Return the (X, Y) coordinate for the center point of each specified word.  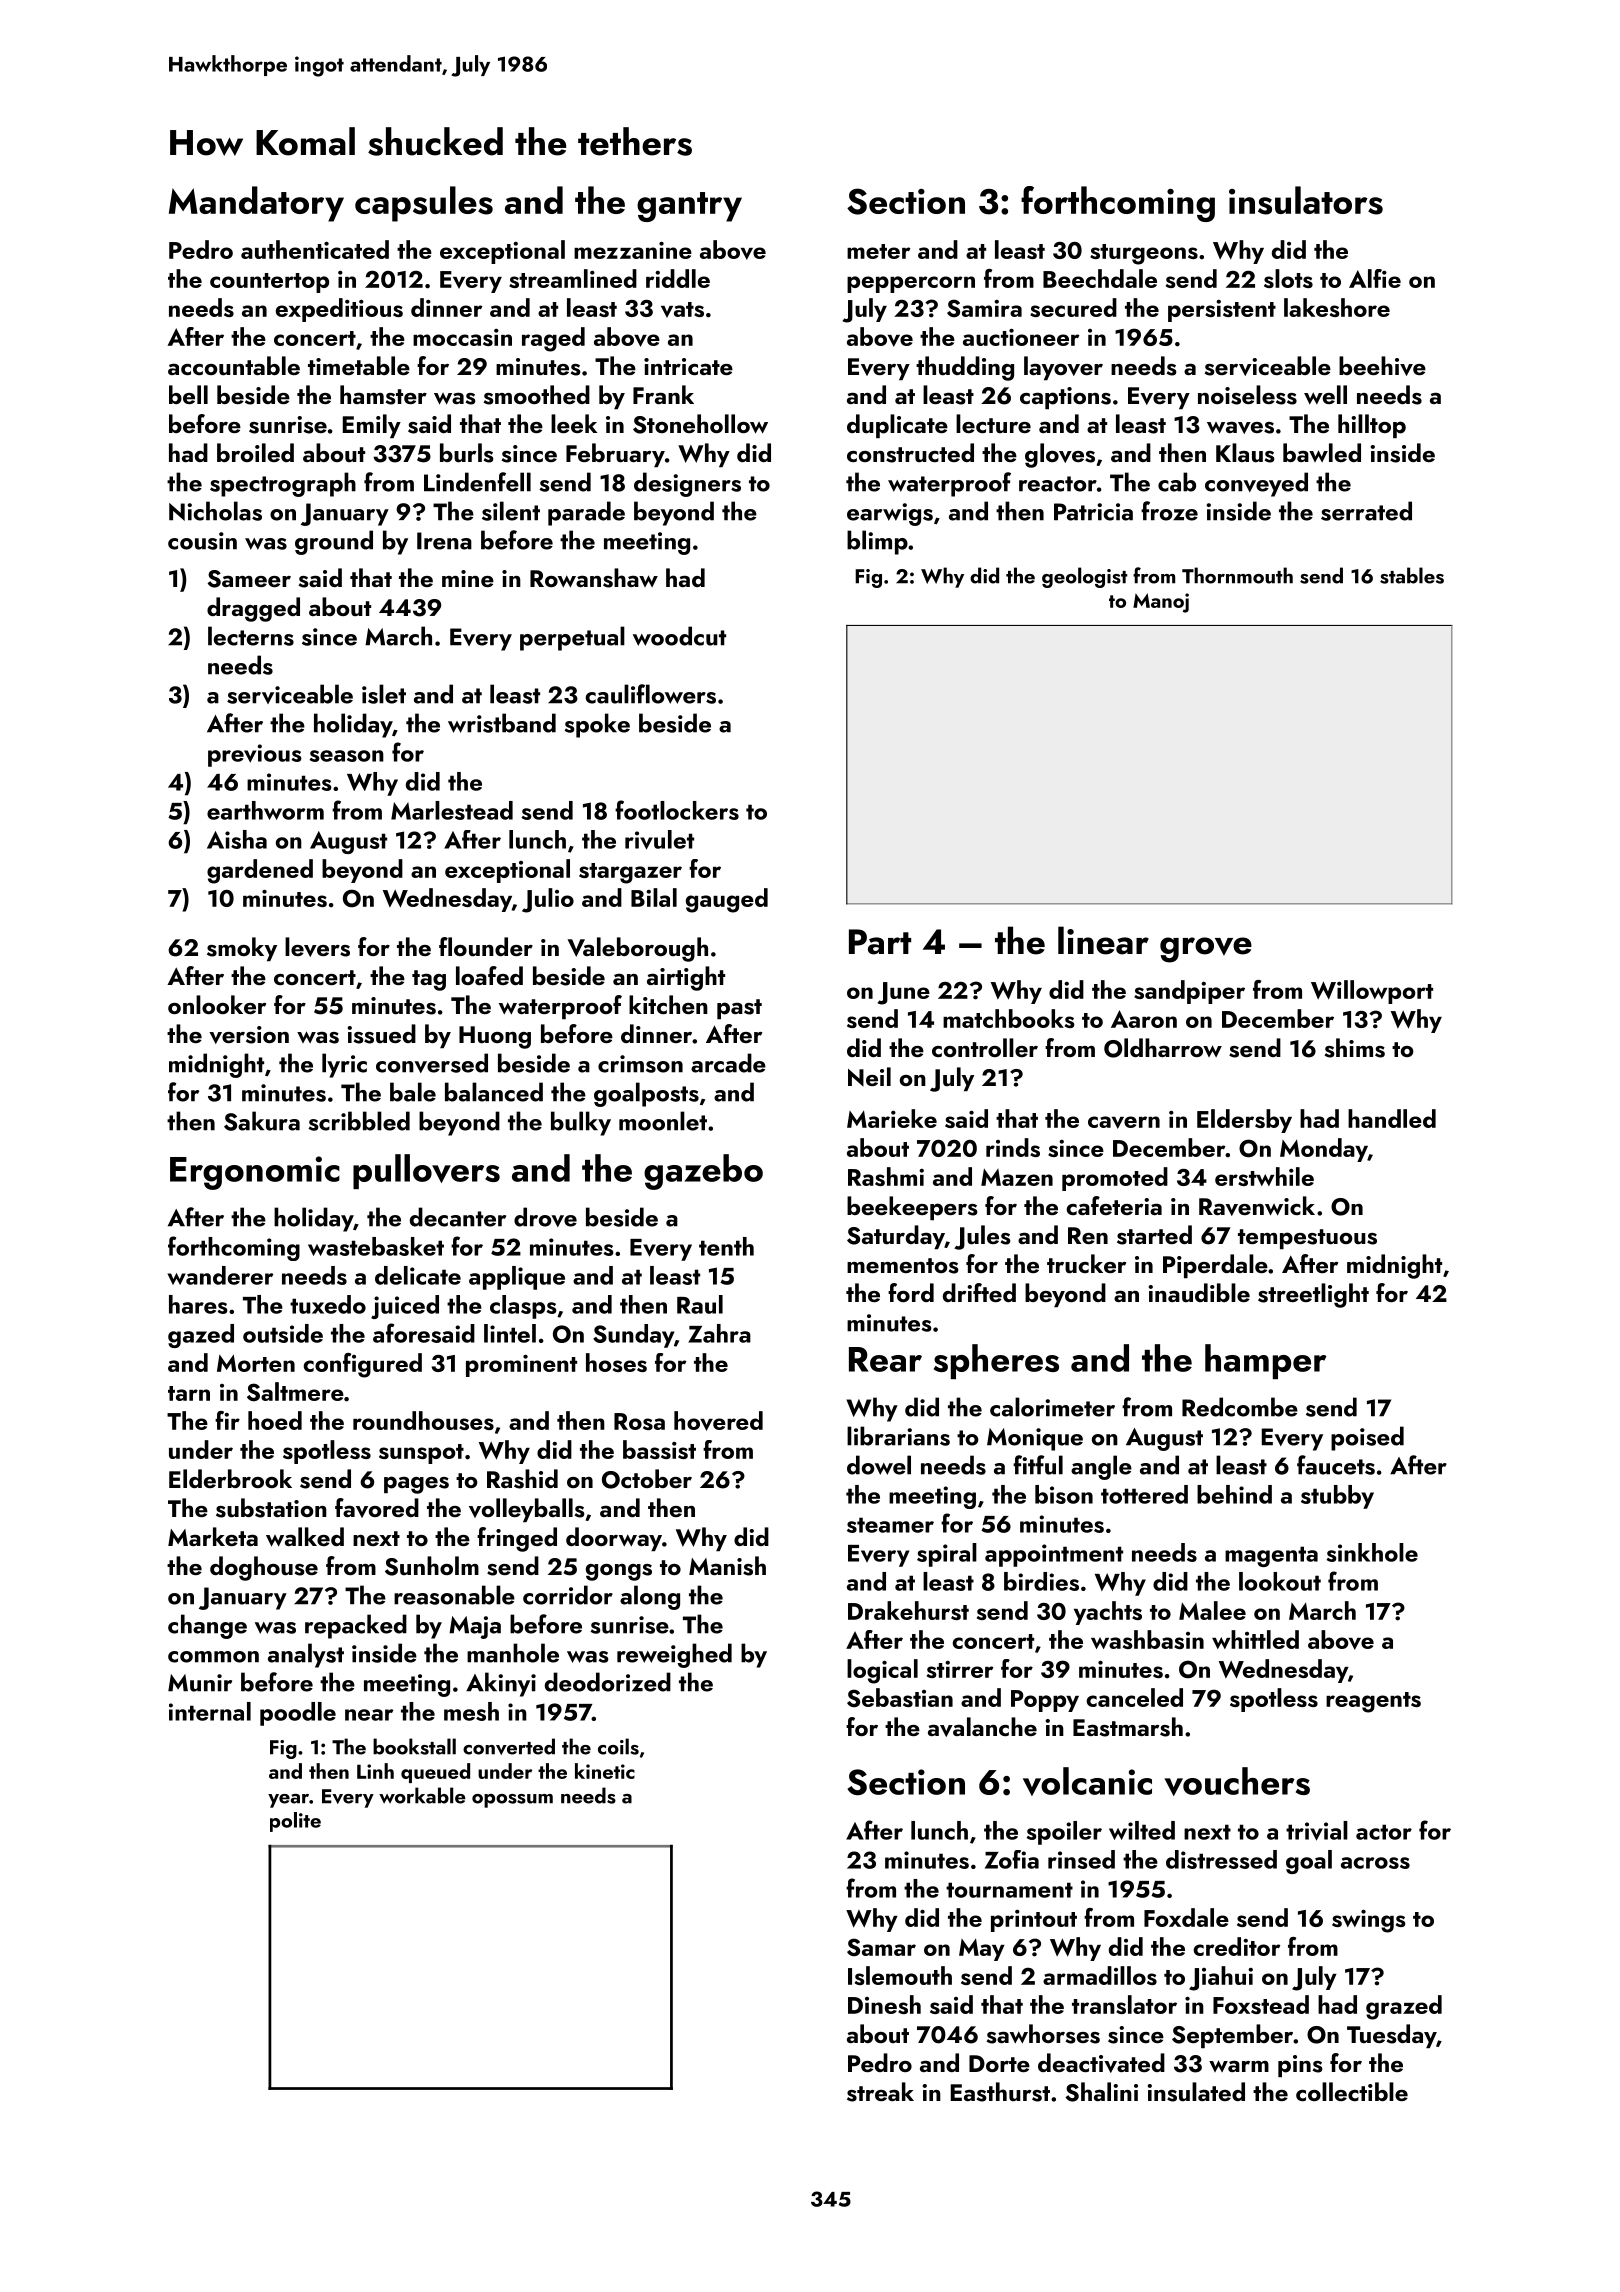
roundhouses (423, 1420)
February (615, 455)
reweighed (674, 1655)
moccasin (462, 337)
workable (422, 1795)
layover (1063, 368)
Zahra (719, 1333)
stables (1412, 575)
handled (1392, 1118)
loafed (489, 975)
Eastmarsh (1128, 1727)
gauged (727, 900)
